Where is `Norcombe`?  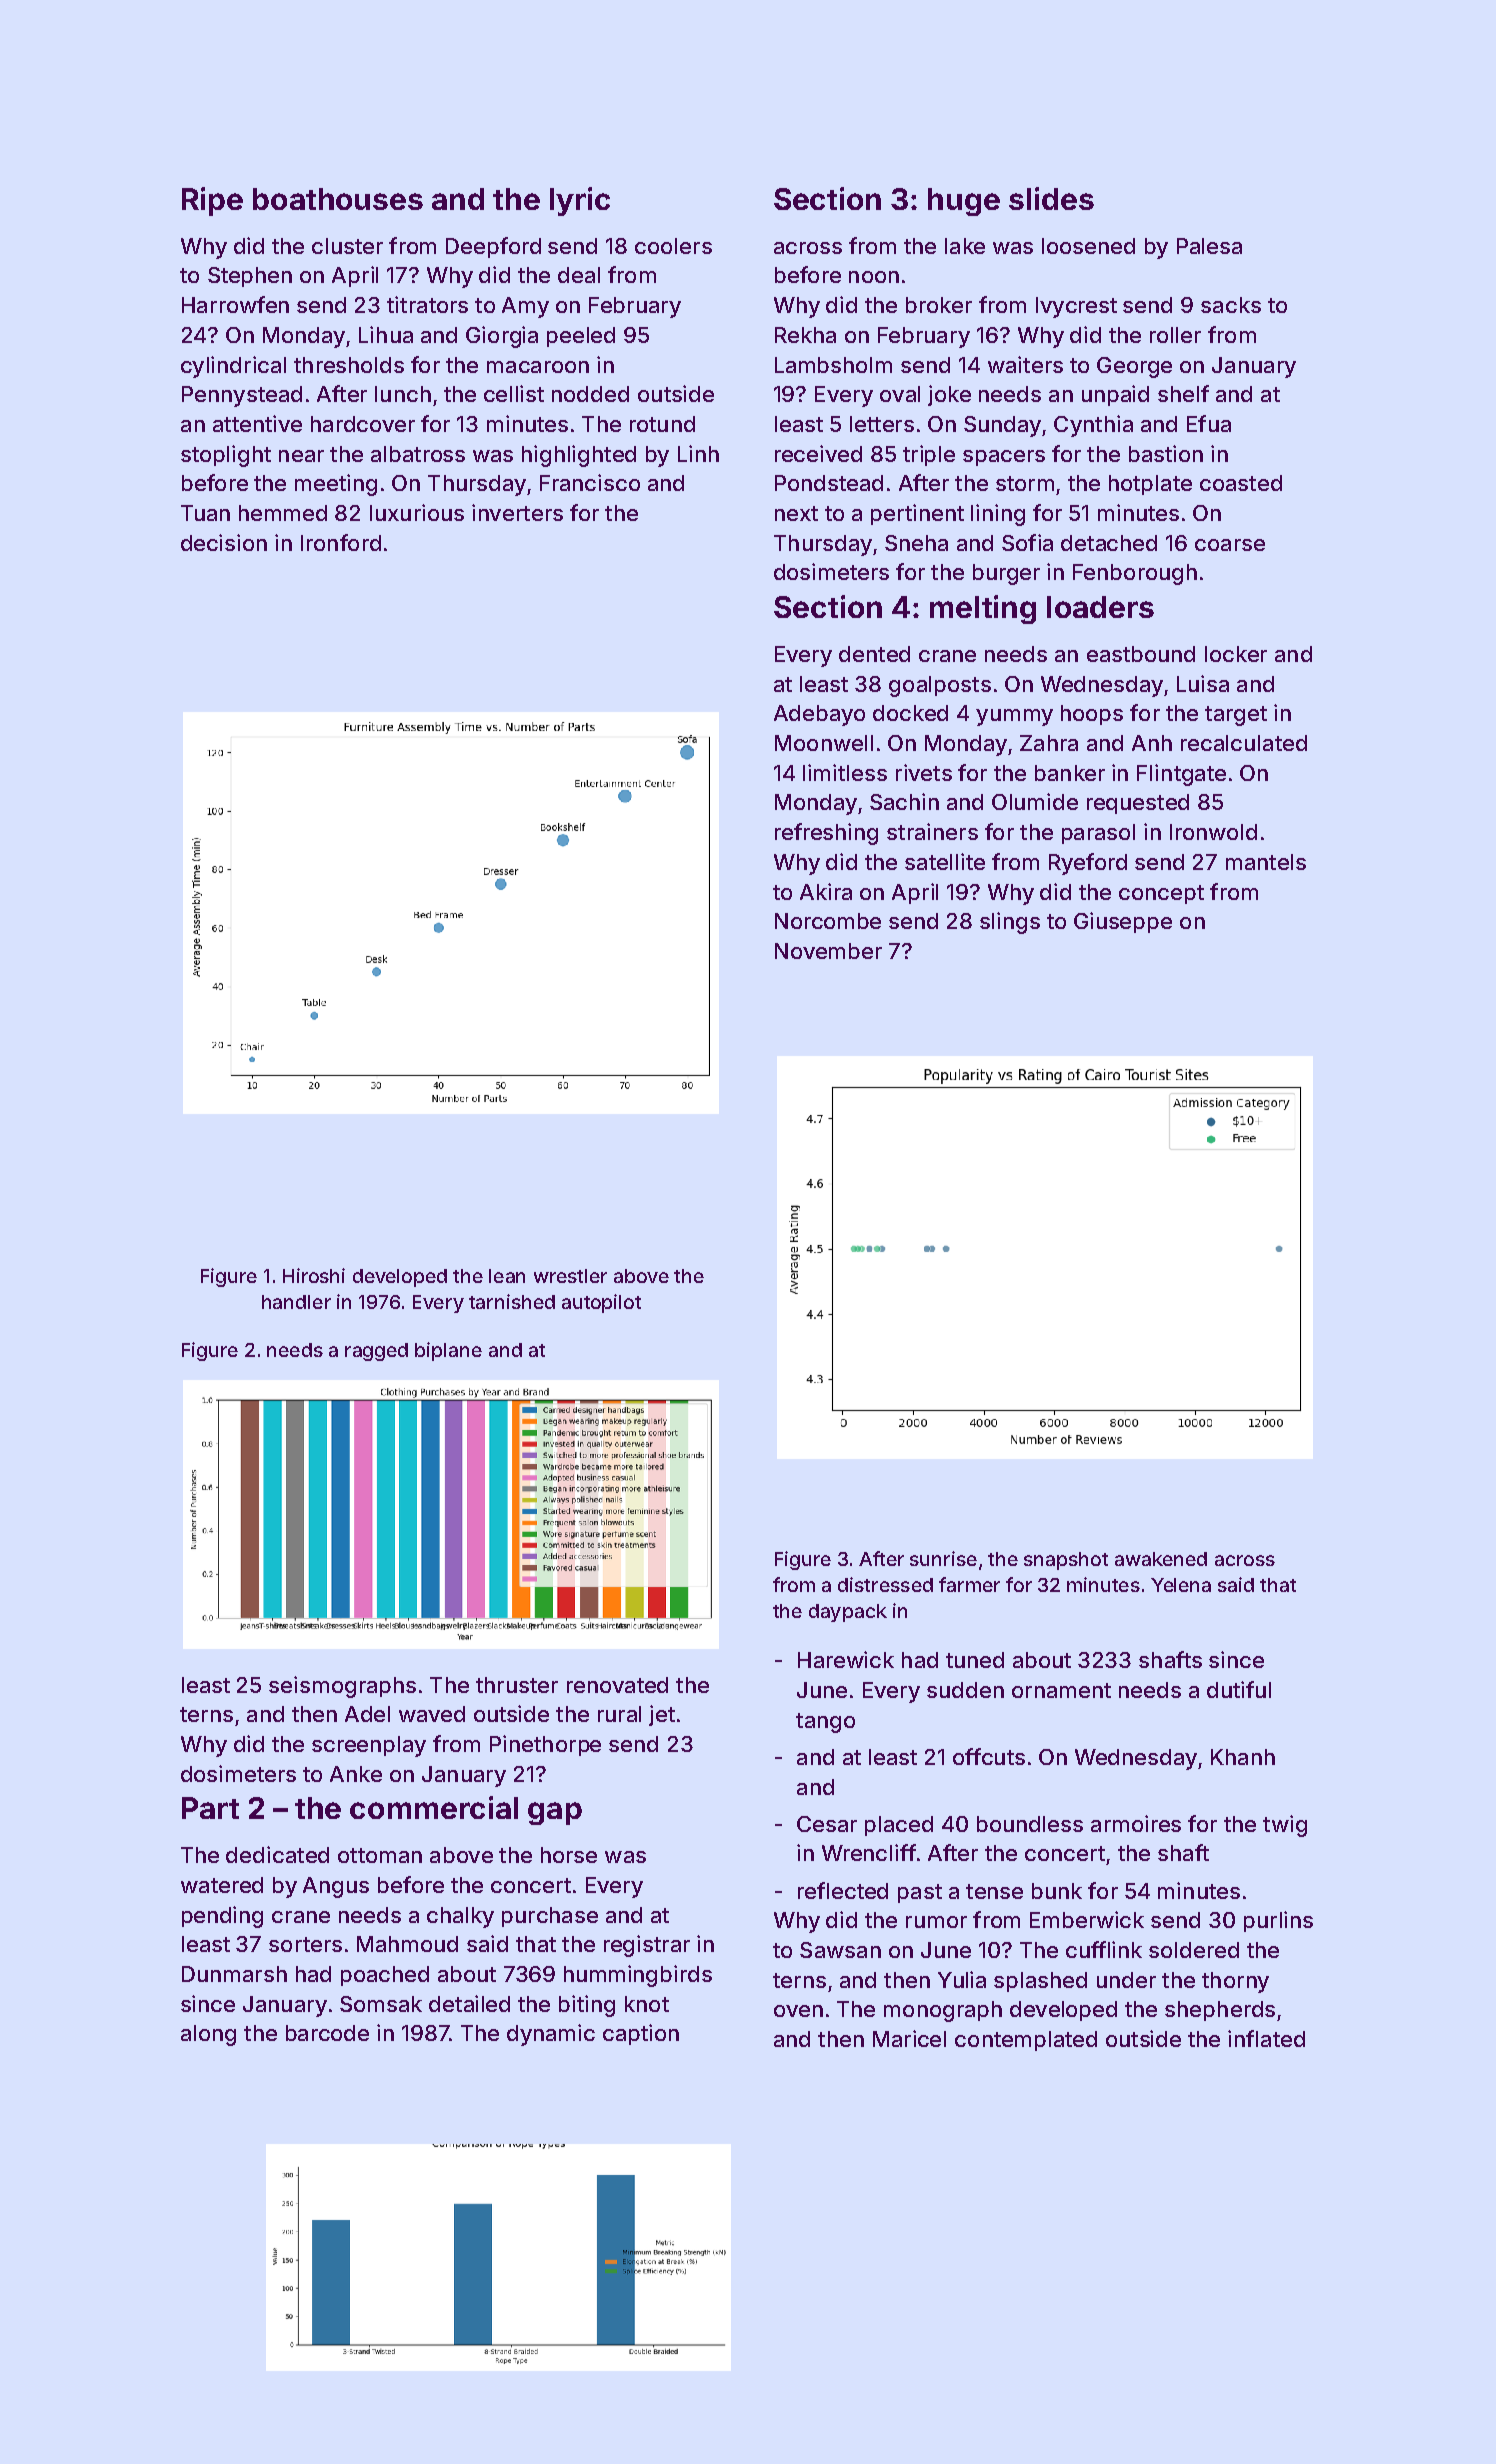
Norcombe is located at coordinates (828, 921).
